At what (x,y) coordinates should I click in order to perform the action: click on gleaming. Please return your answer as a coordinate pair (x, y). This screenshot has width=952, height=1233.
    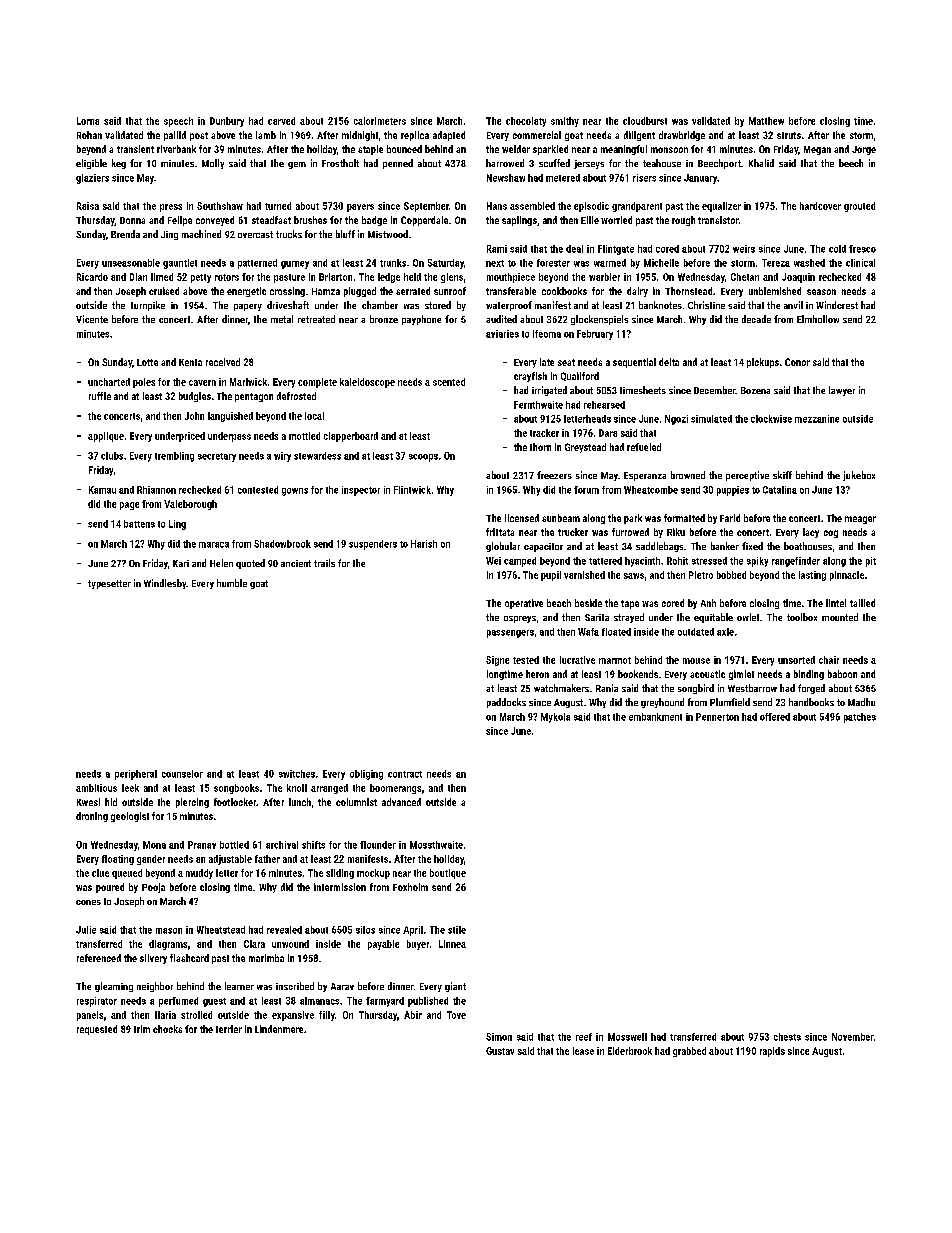
    Looking at the image, I should click on (114, 987).
